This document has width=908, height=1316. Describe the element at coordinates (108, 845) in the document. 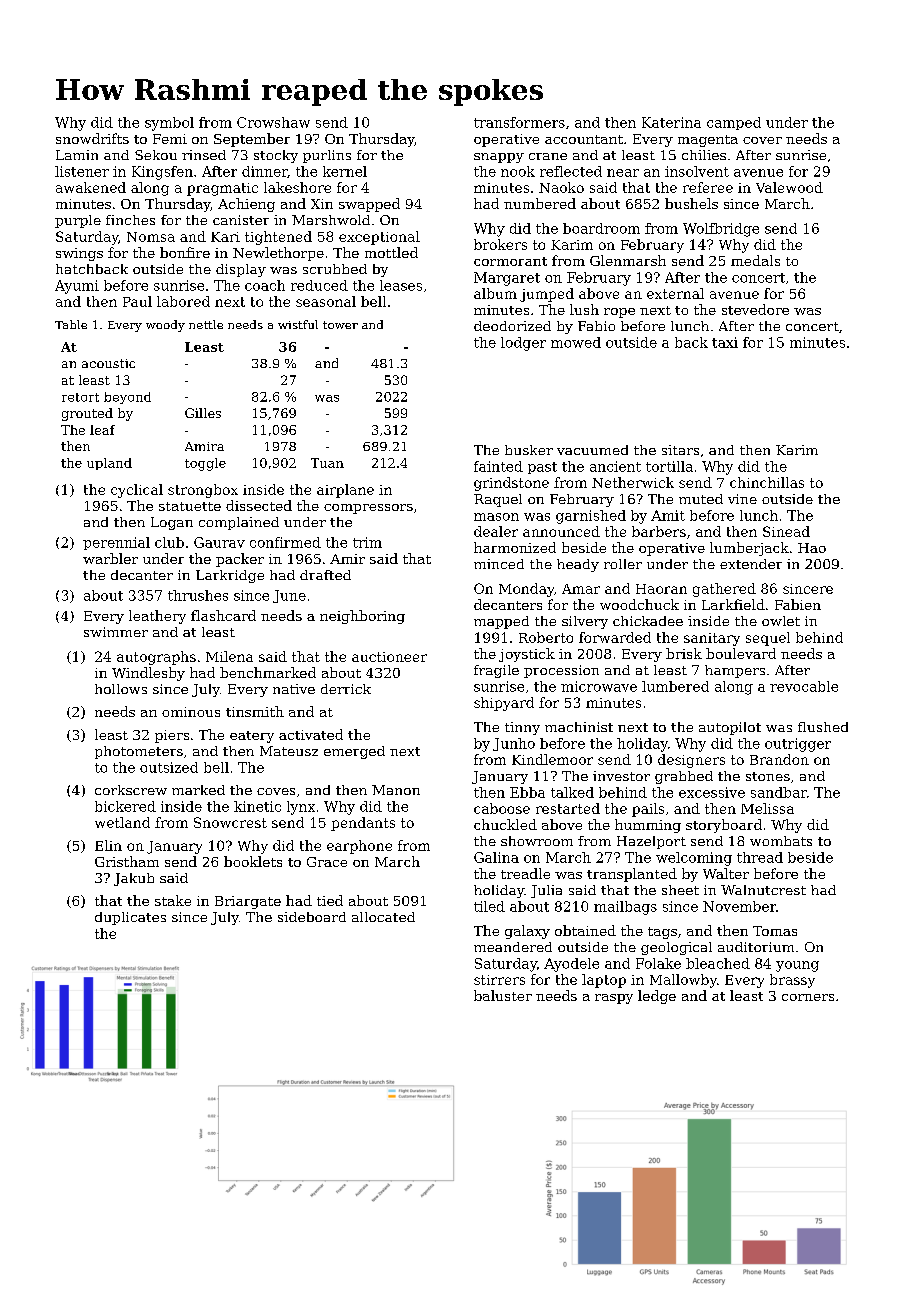

I see `Elin` at that location.
